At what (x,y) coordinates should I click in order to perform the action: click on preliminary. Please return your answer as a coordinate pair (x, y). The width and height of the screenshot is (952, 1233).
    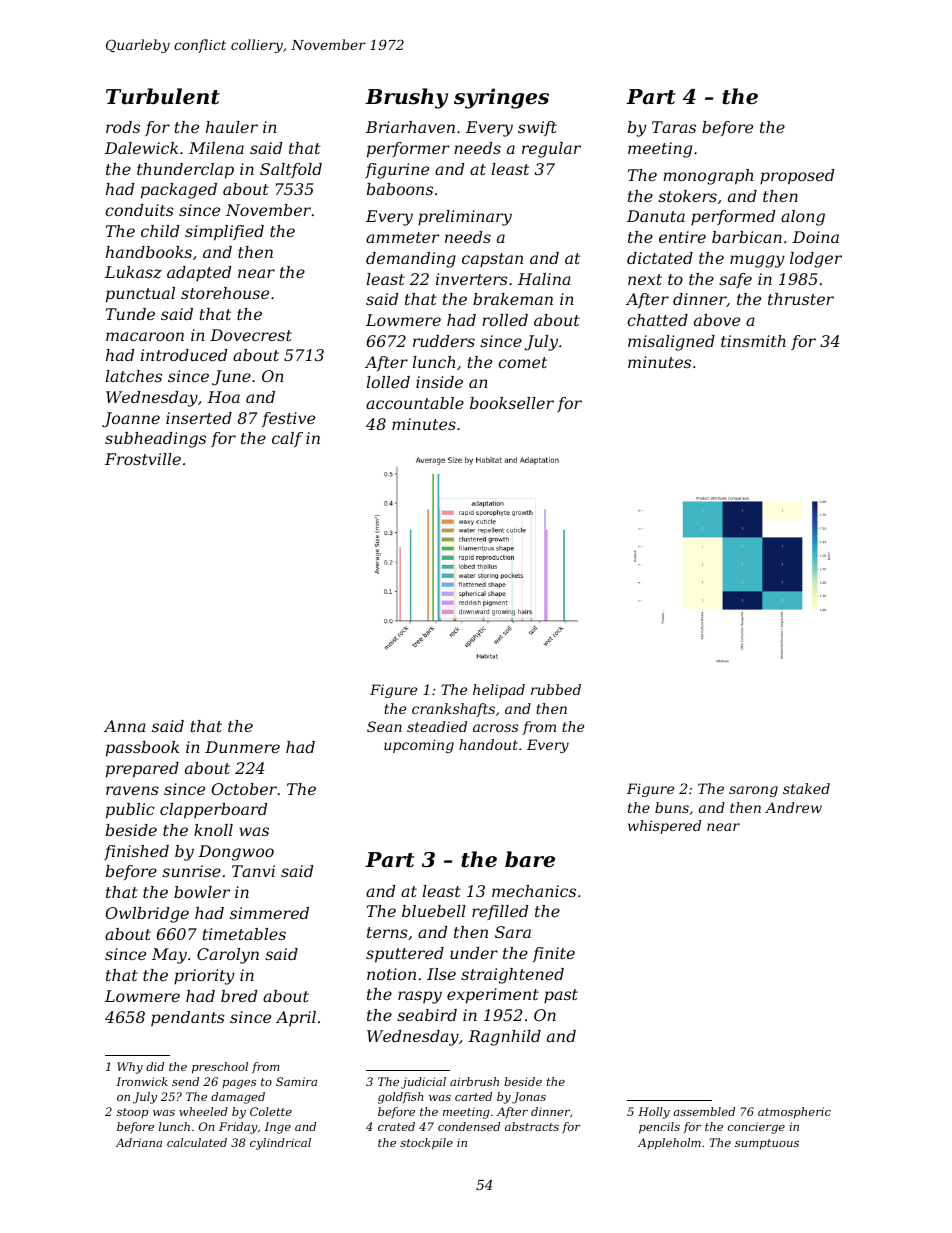
    Looking at the image, I should click on (465, 218).
